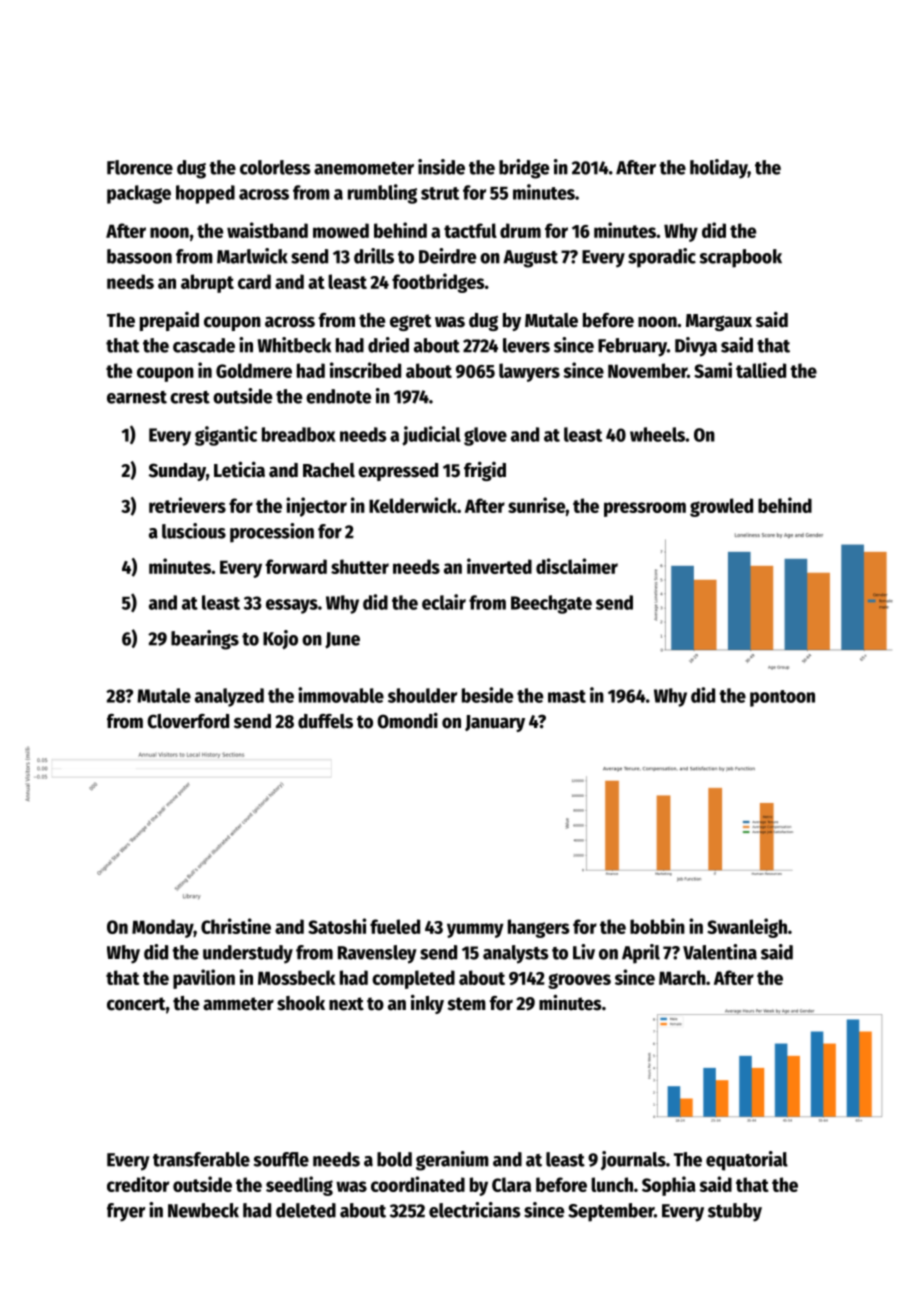  What do you see at coordinates (136, 1004) in the screenshot?
I see `concert` at bounding box center [136, 1004].
